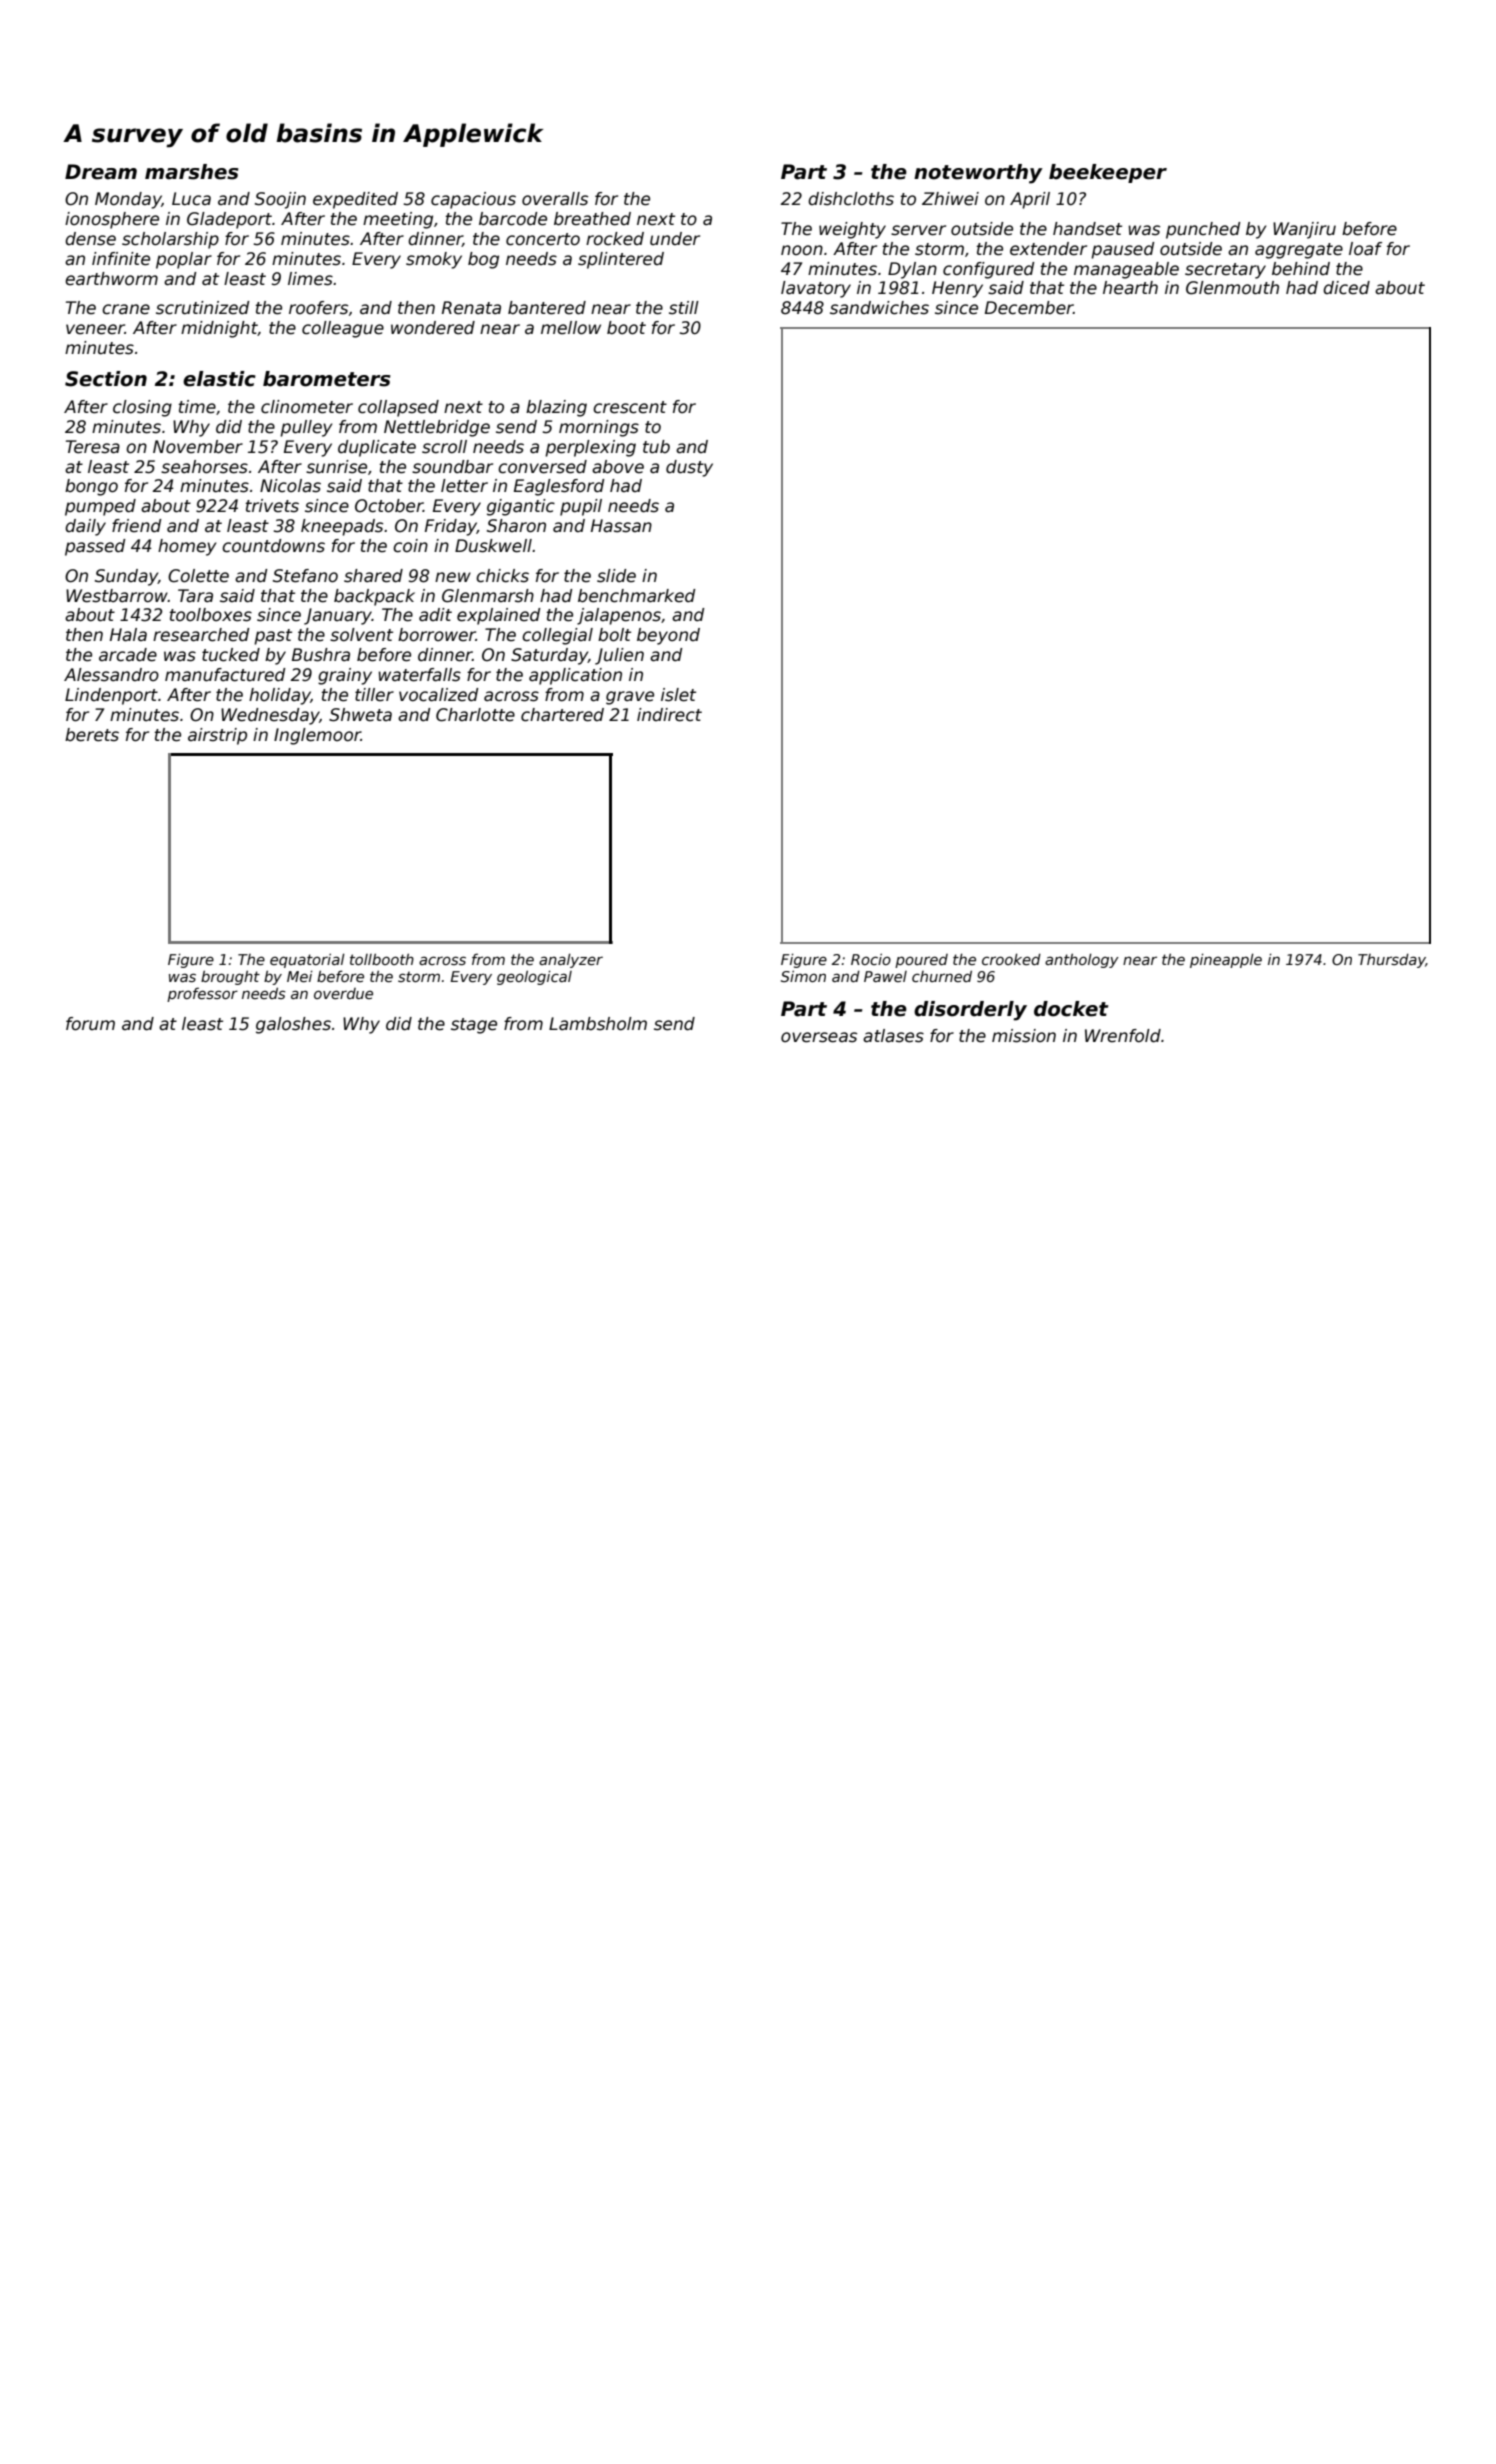  Describe the element at coordinates (360, 715) in the document. I see `Shweta` at that location.
